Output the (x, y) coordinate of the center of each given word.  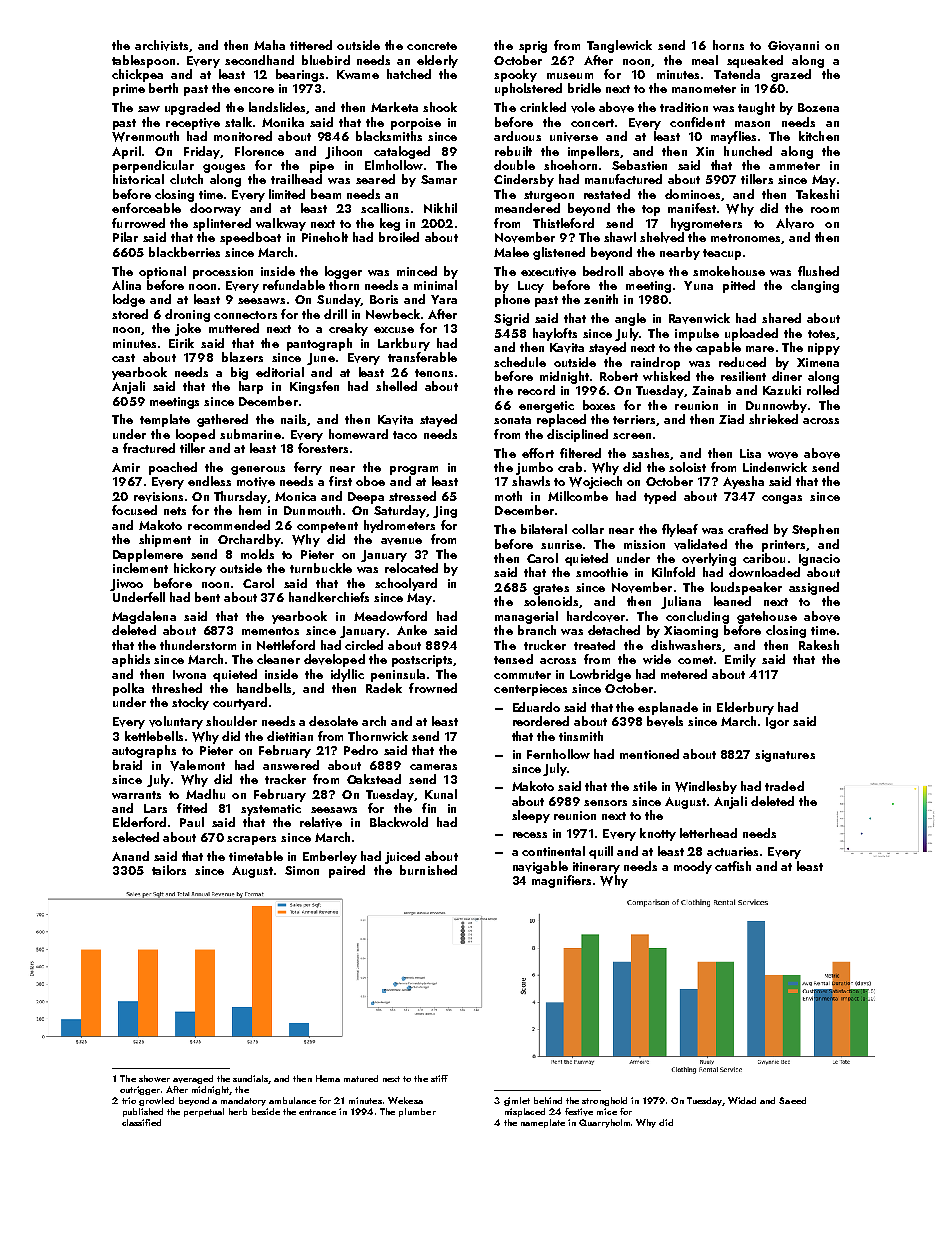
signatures (785, 756)
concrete (432, 46)
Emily (740, 660)
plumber (417, 1112)
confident (697, 122)
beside (266, 1111)
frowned (433, 688)
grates (551, 589)
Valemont (197, 765)
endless (209, 481)
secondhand (259, 60)
